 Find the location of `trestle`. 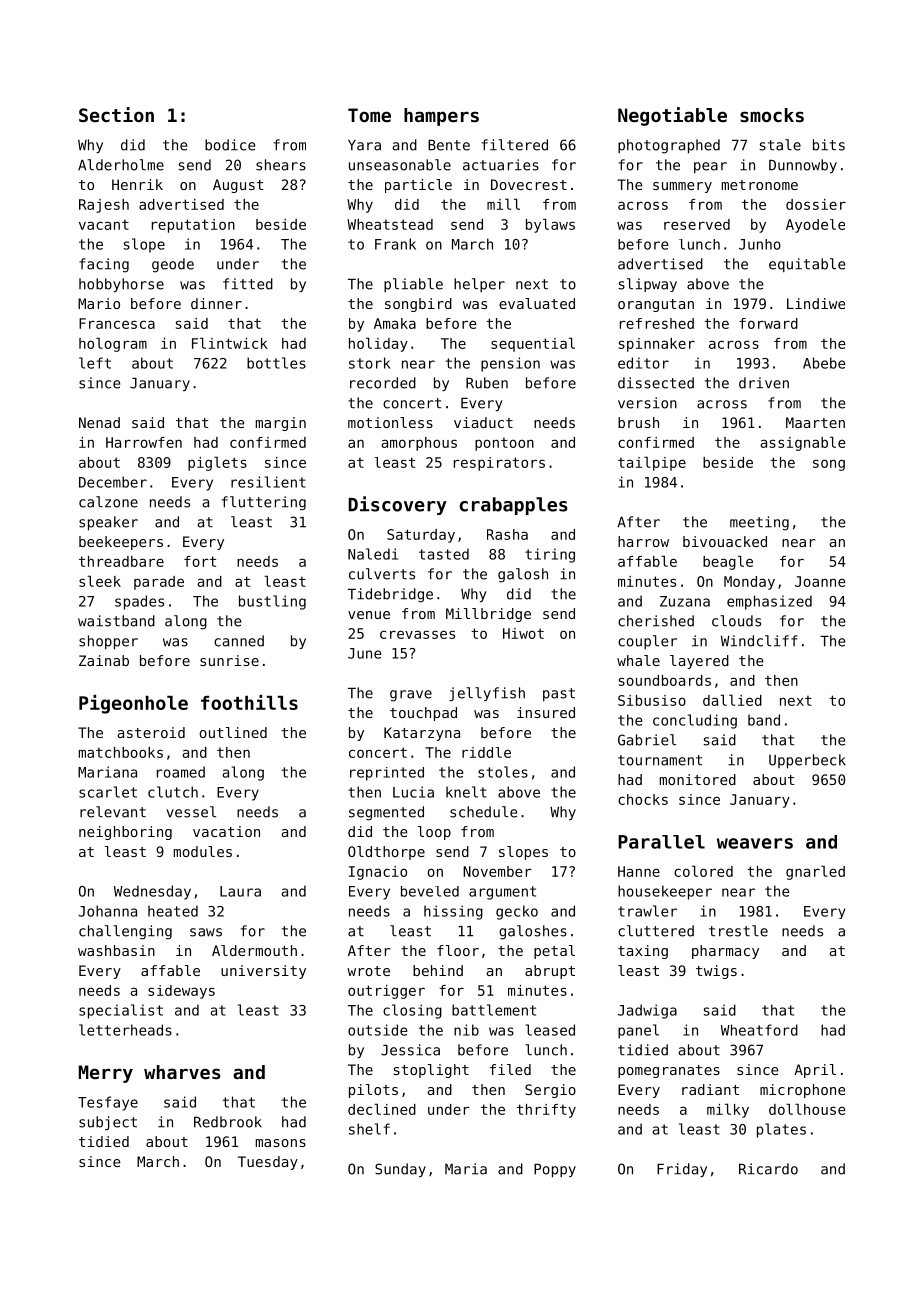

trestle is located at coordinates (738, 931).
